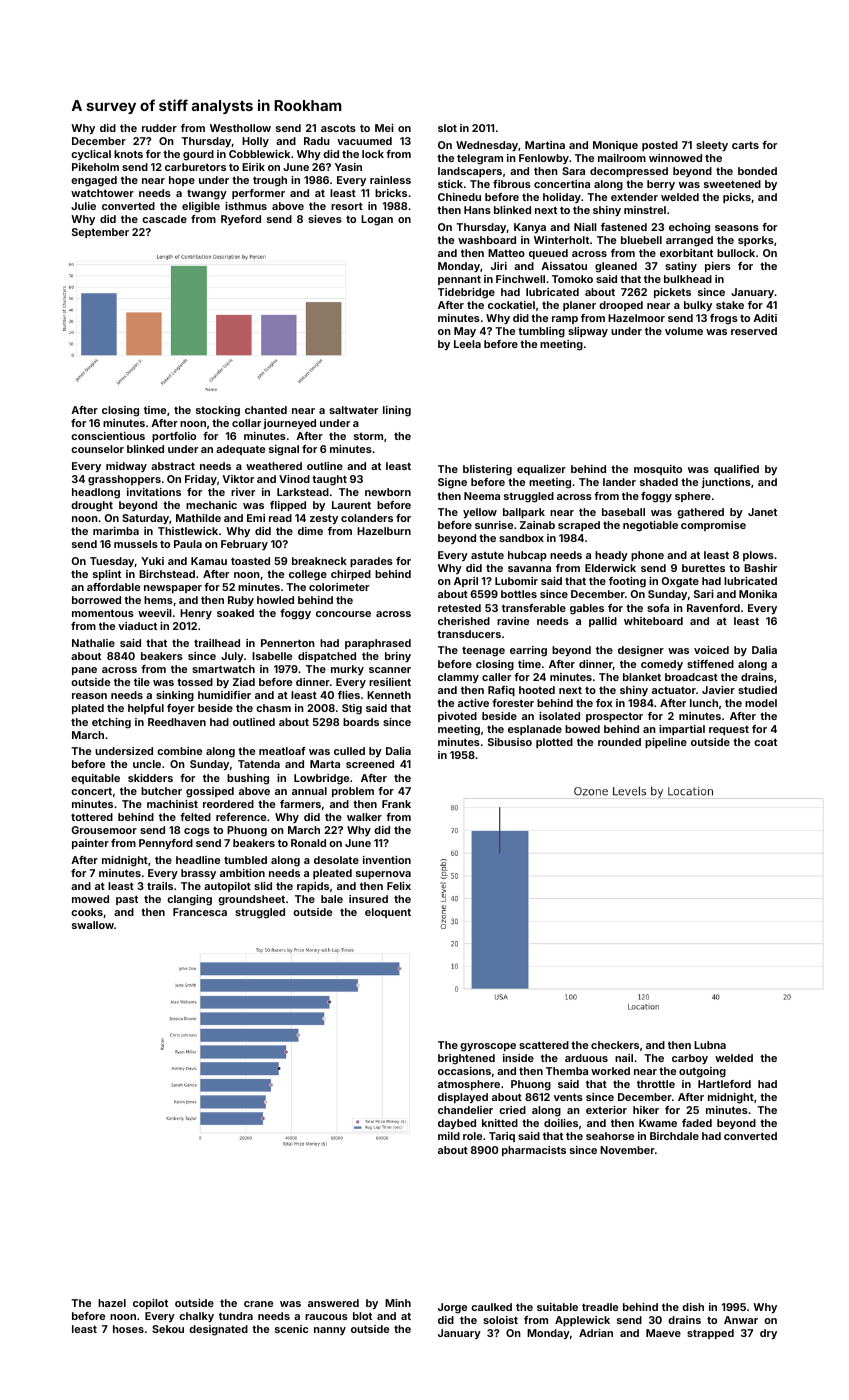 The width and height of the page is (849, 1400). I want to click on pipeline, so click(666, 743).
